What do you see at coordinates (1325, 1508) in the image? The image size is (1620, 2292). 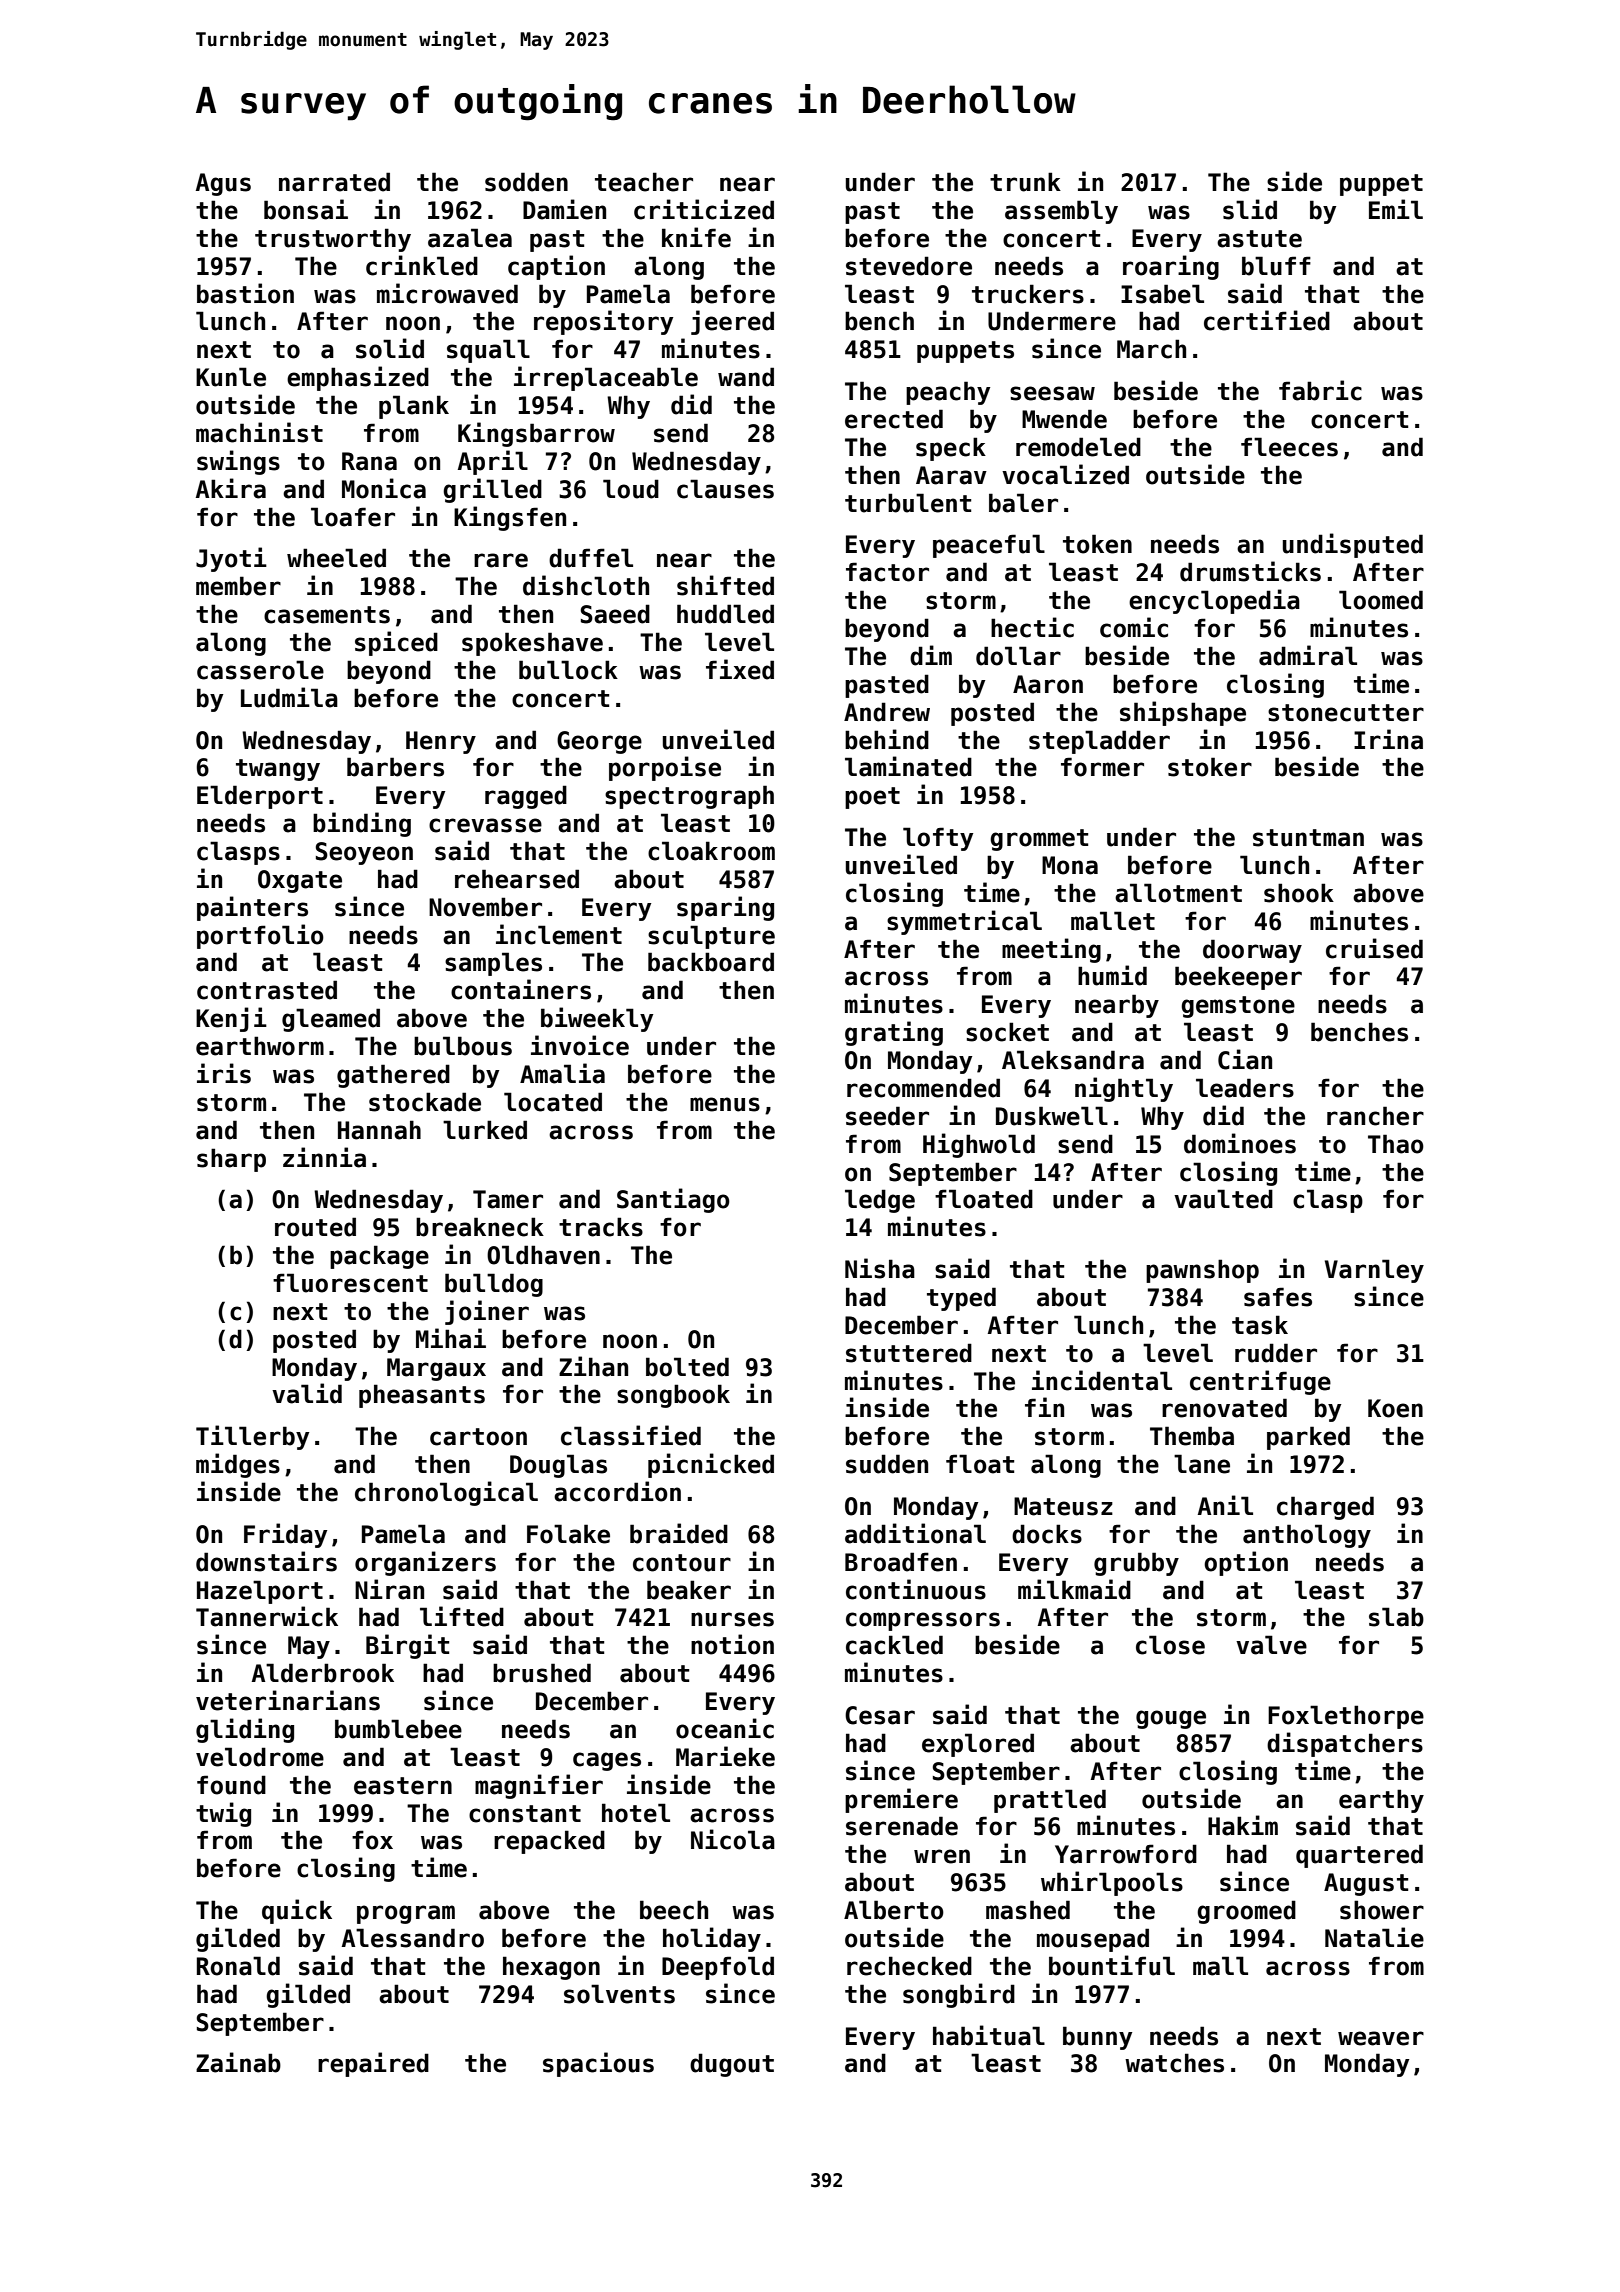 I see `charged` at bounding box center [1325, 1508].
